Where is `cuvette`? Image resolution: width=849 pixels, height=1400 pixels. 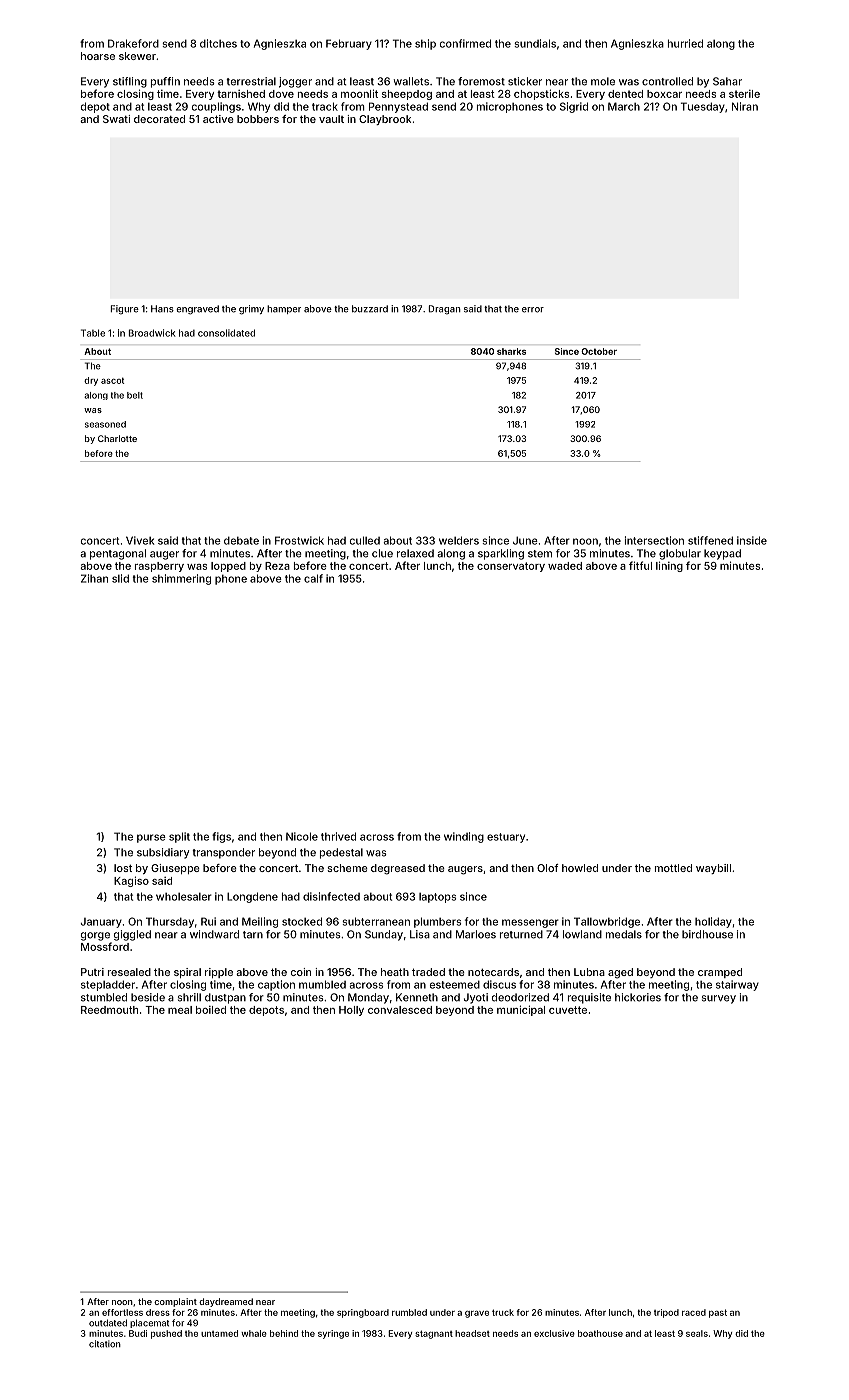
cuvette is located at coordinates (568, 1010).
